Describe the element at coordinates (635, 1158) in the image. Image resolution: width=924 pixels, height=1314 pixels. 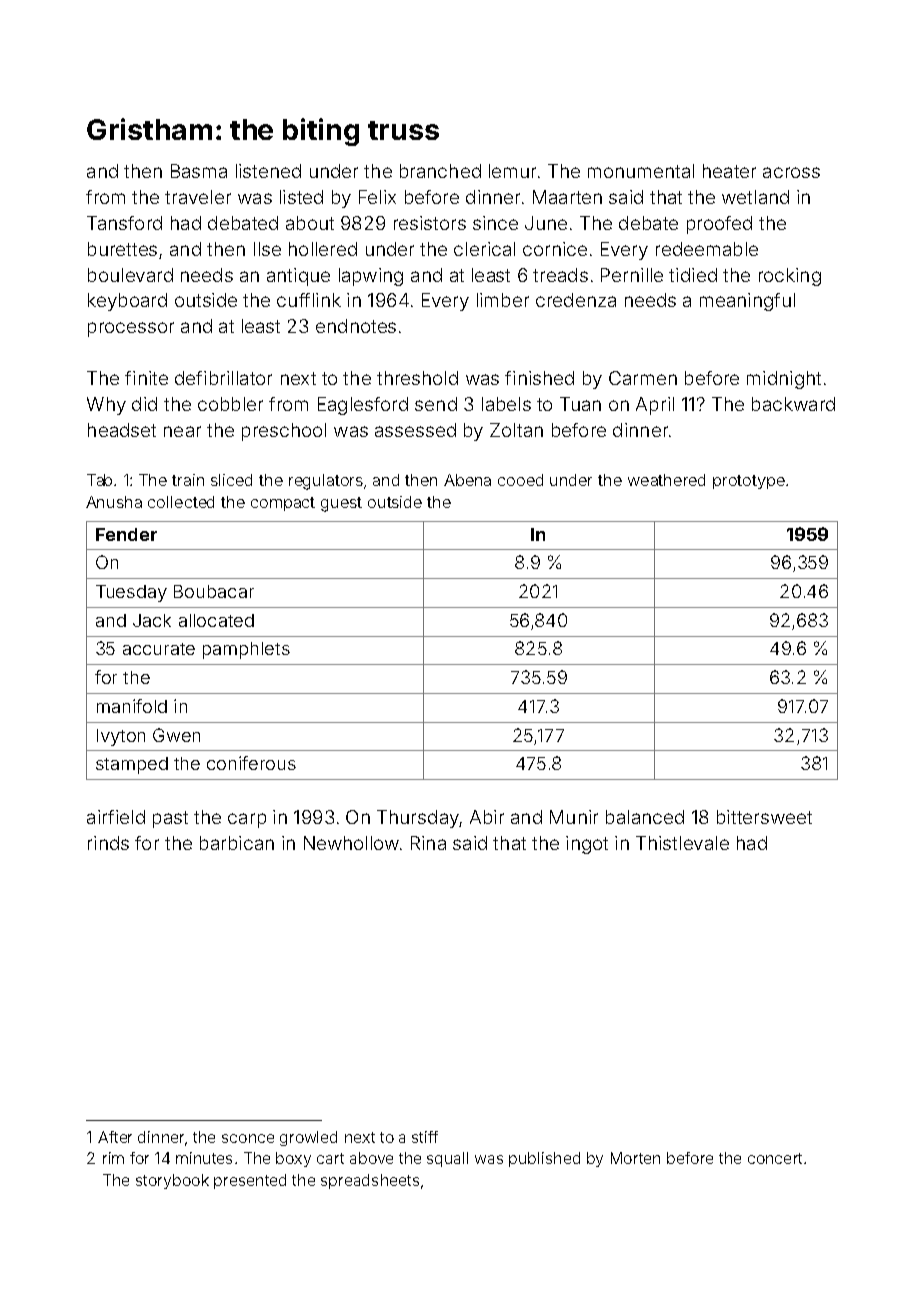
I see `Morten` at that location.
